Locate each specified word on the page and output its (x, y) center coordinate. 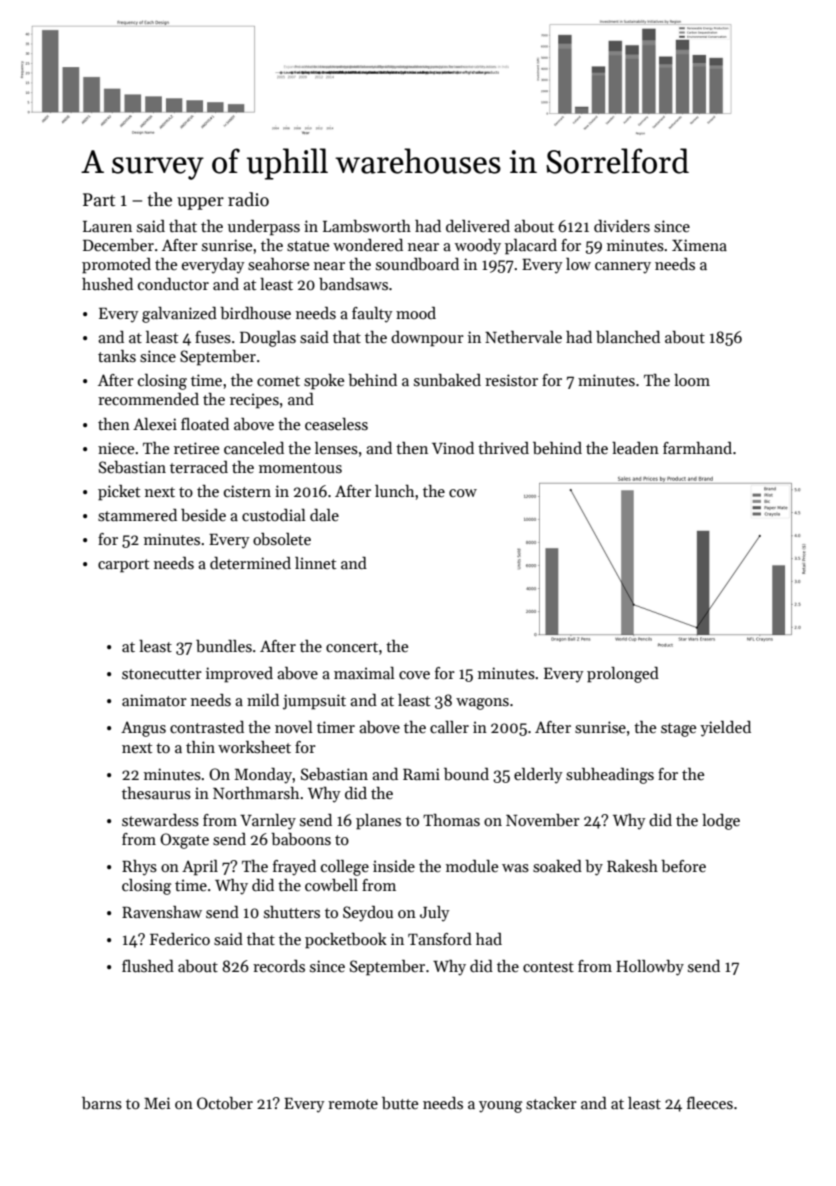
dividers (622, 226)
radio (248, 199)
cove (414, 675)
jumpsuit (314, 702)
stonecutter (162, 674)
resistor (511, 380)
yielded (725, 729)
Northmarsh (256, 793)
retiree (196, 448)
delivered (478, 226)
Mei (157, 1103)
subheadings (610, 776)
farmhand (697, 448)
